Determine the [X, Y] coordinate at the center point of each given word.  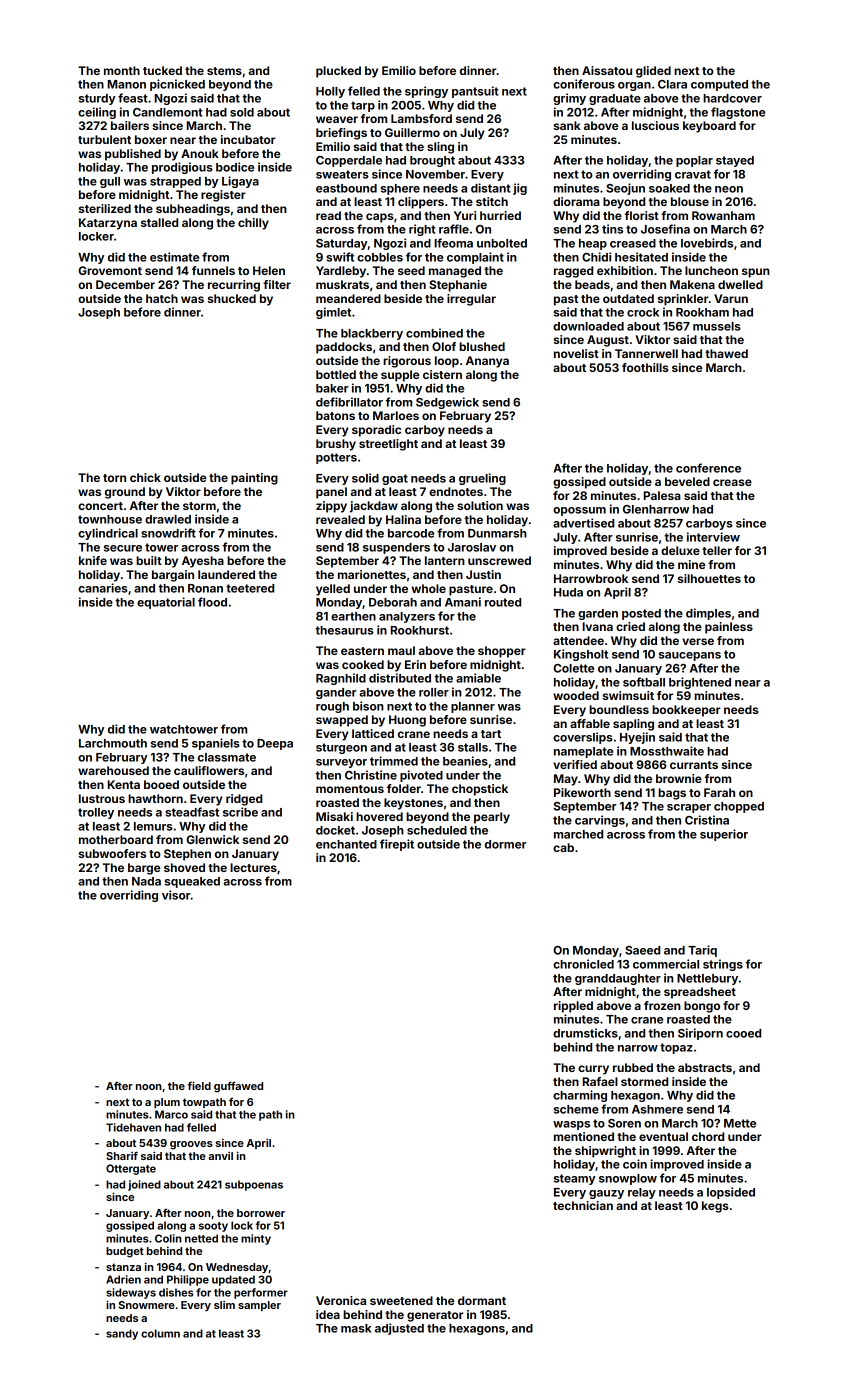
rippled [573, 1007]
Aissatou [607, 70]
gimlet [333, 313]
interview [713, 537]
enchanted [346, 844]
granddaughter [618, 979]
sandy [122, 1334]
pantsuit [475, 92]
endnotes [456, 491]
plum [167, 1103]
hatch [162, 298]
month [122, 70]
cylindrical [108, 534]
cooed [743, 1033]
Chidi [596, 257]
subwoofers [112, 853]
